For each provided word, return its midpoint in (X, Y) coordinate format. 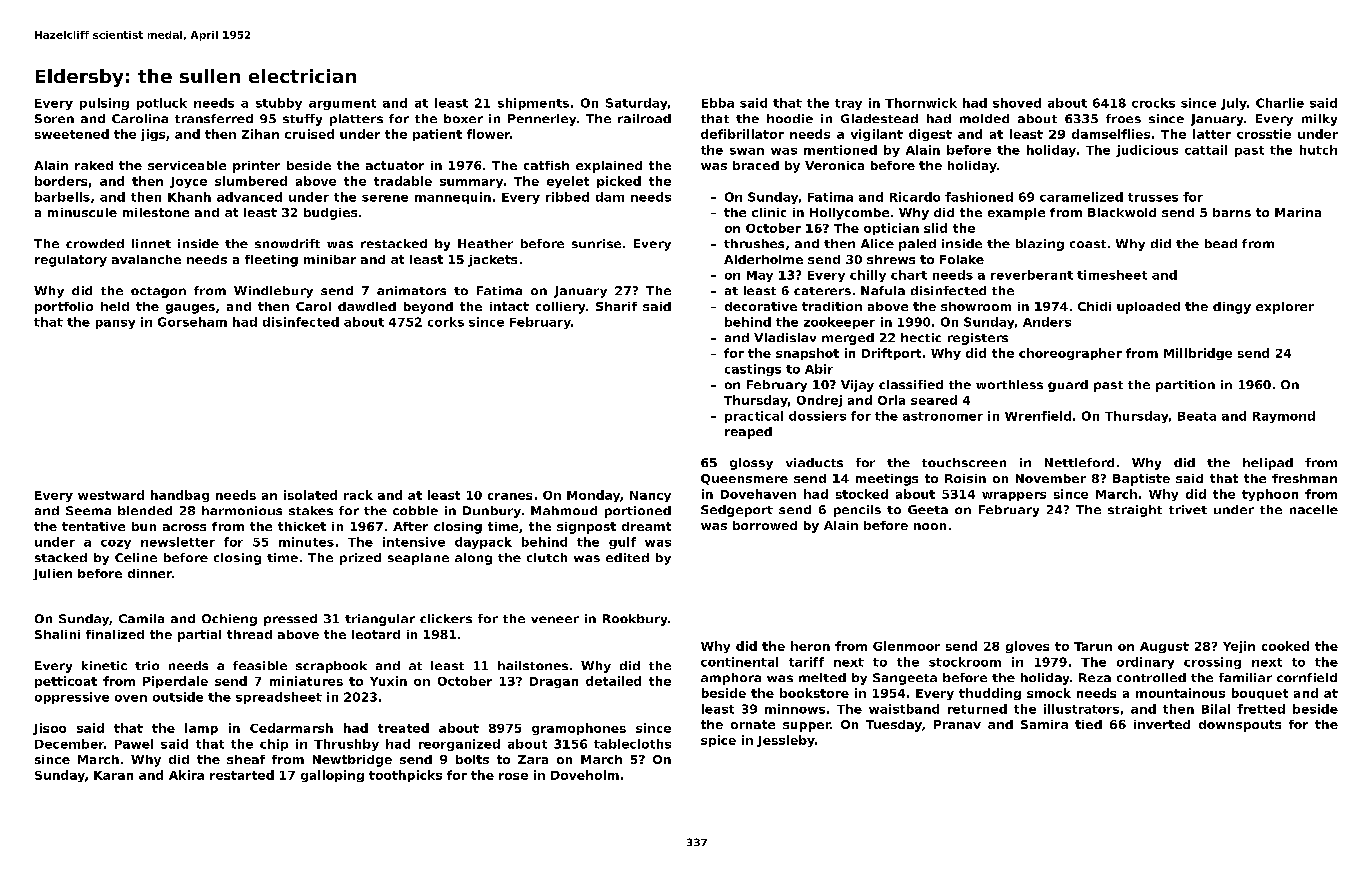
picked (619, 182)
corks (446, 322)
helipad (1268, 464)
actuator (395, 165)
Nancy (650, 496)
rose (513, 776)
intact (509, 306)
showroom (976, 306)
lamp (201, 729)
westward (111, 495)
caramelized (1081, 197)
